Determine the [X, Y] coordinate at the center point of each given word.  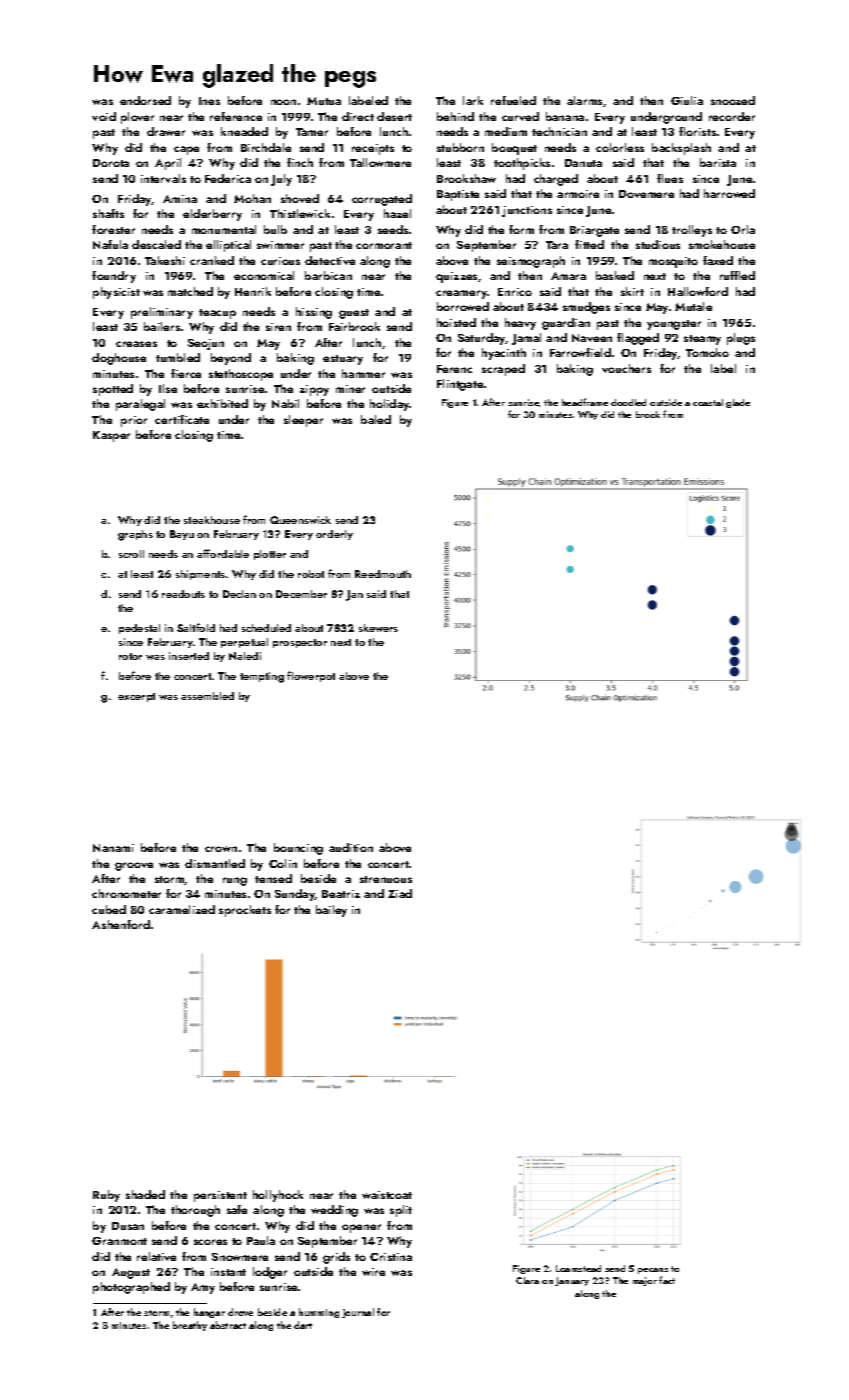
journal [358, 1313]
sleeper [303, 421]
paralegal [140, 405]
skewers [378, 628]
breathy [190, 1326]
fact [667, 1280]
